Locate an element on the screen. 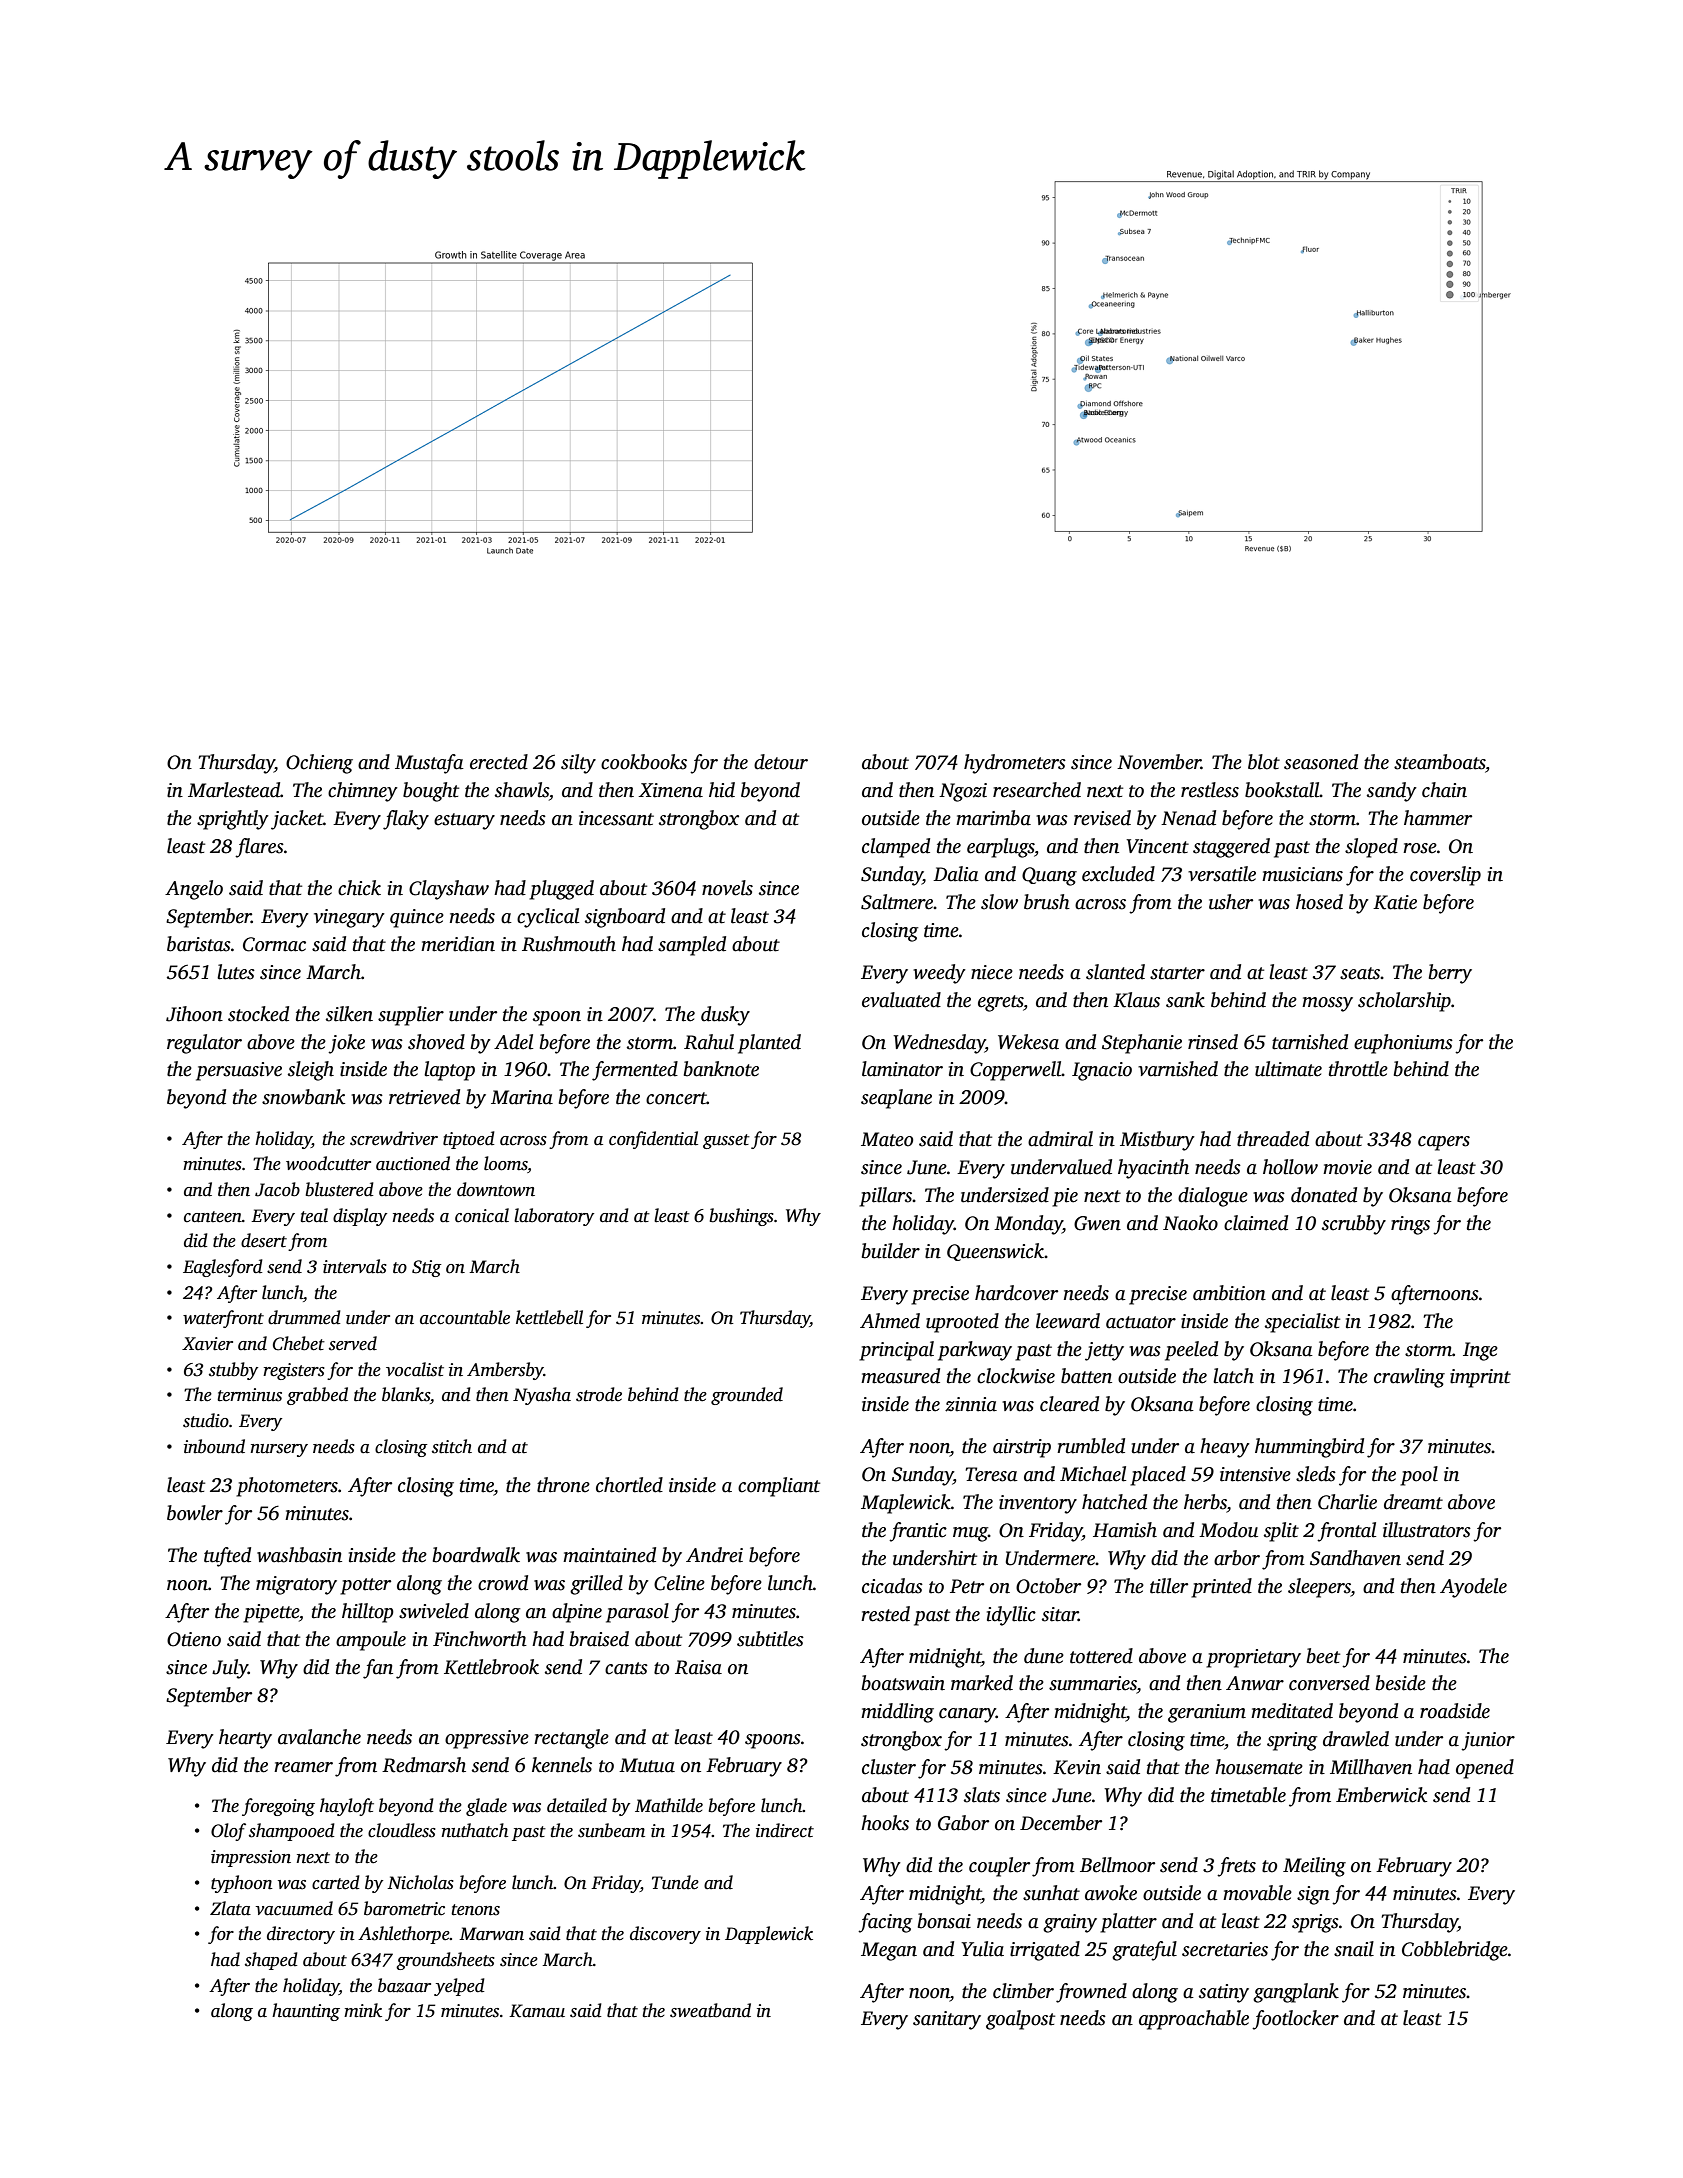  slanted is located at coordinates (1115, 972).
